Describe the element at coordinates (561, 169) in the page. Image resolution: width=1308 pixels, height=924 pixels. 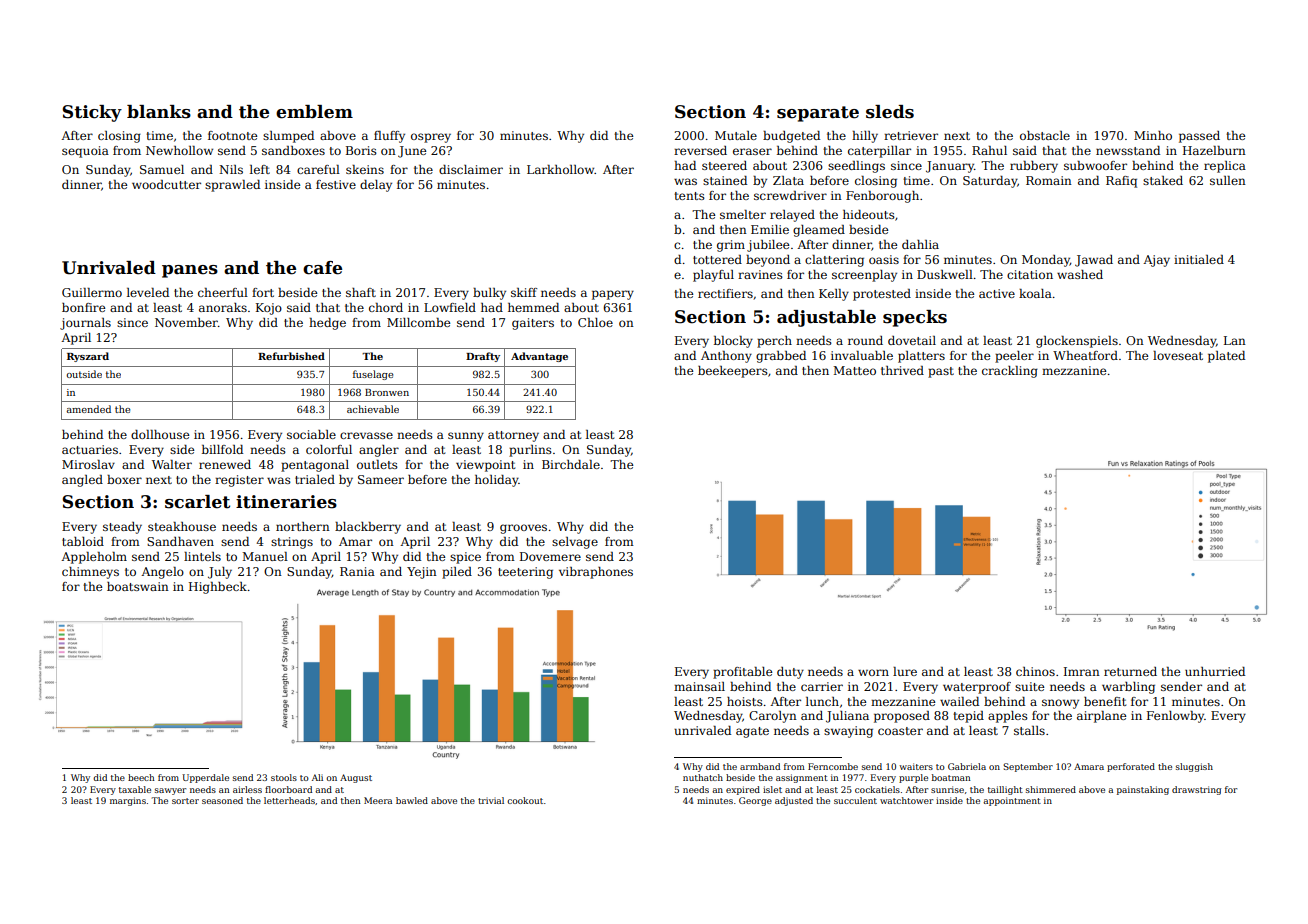
I see `Larkhollow` at that location.
